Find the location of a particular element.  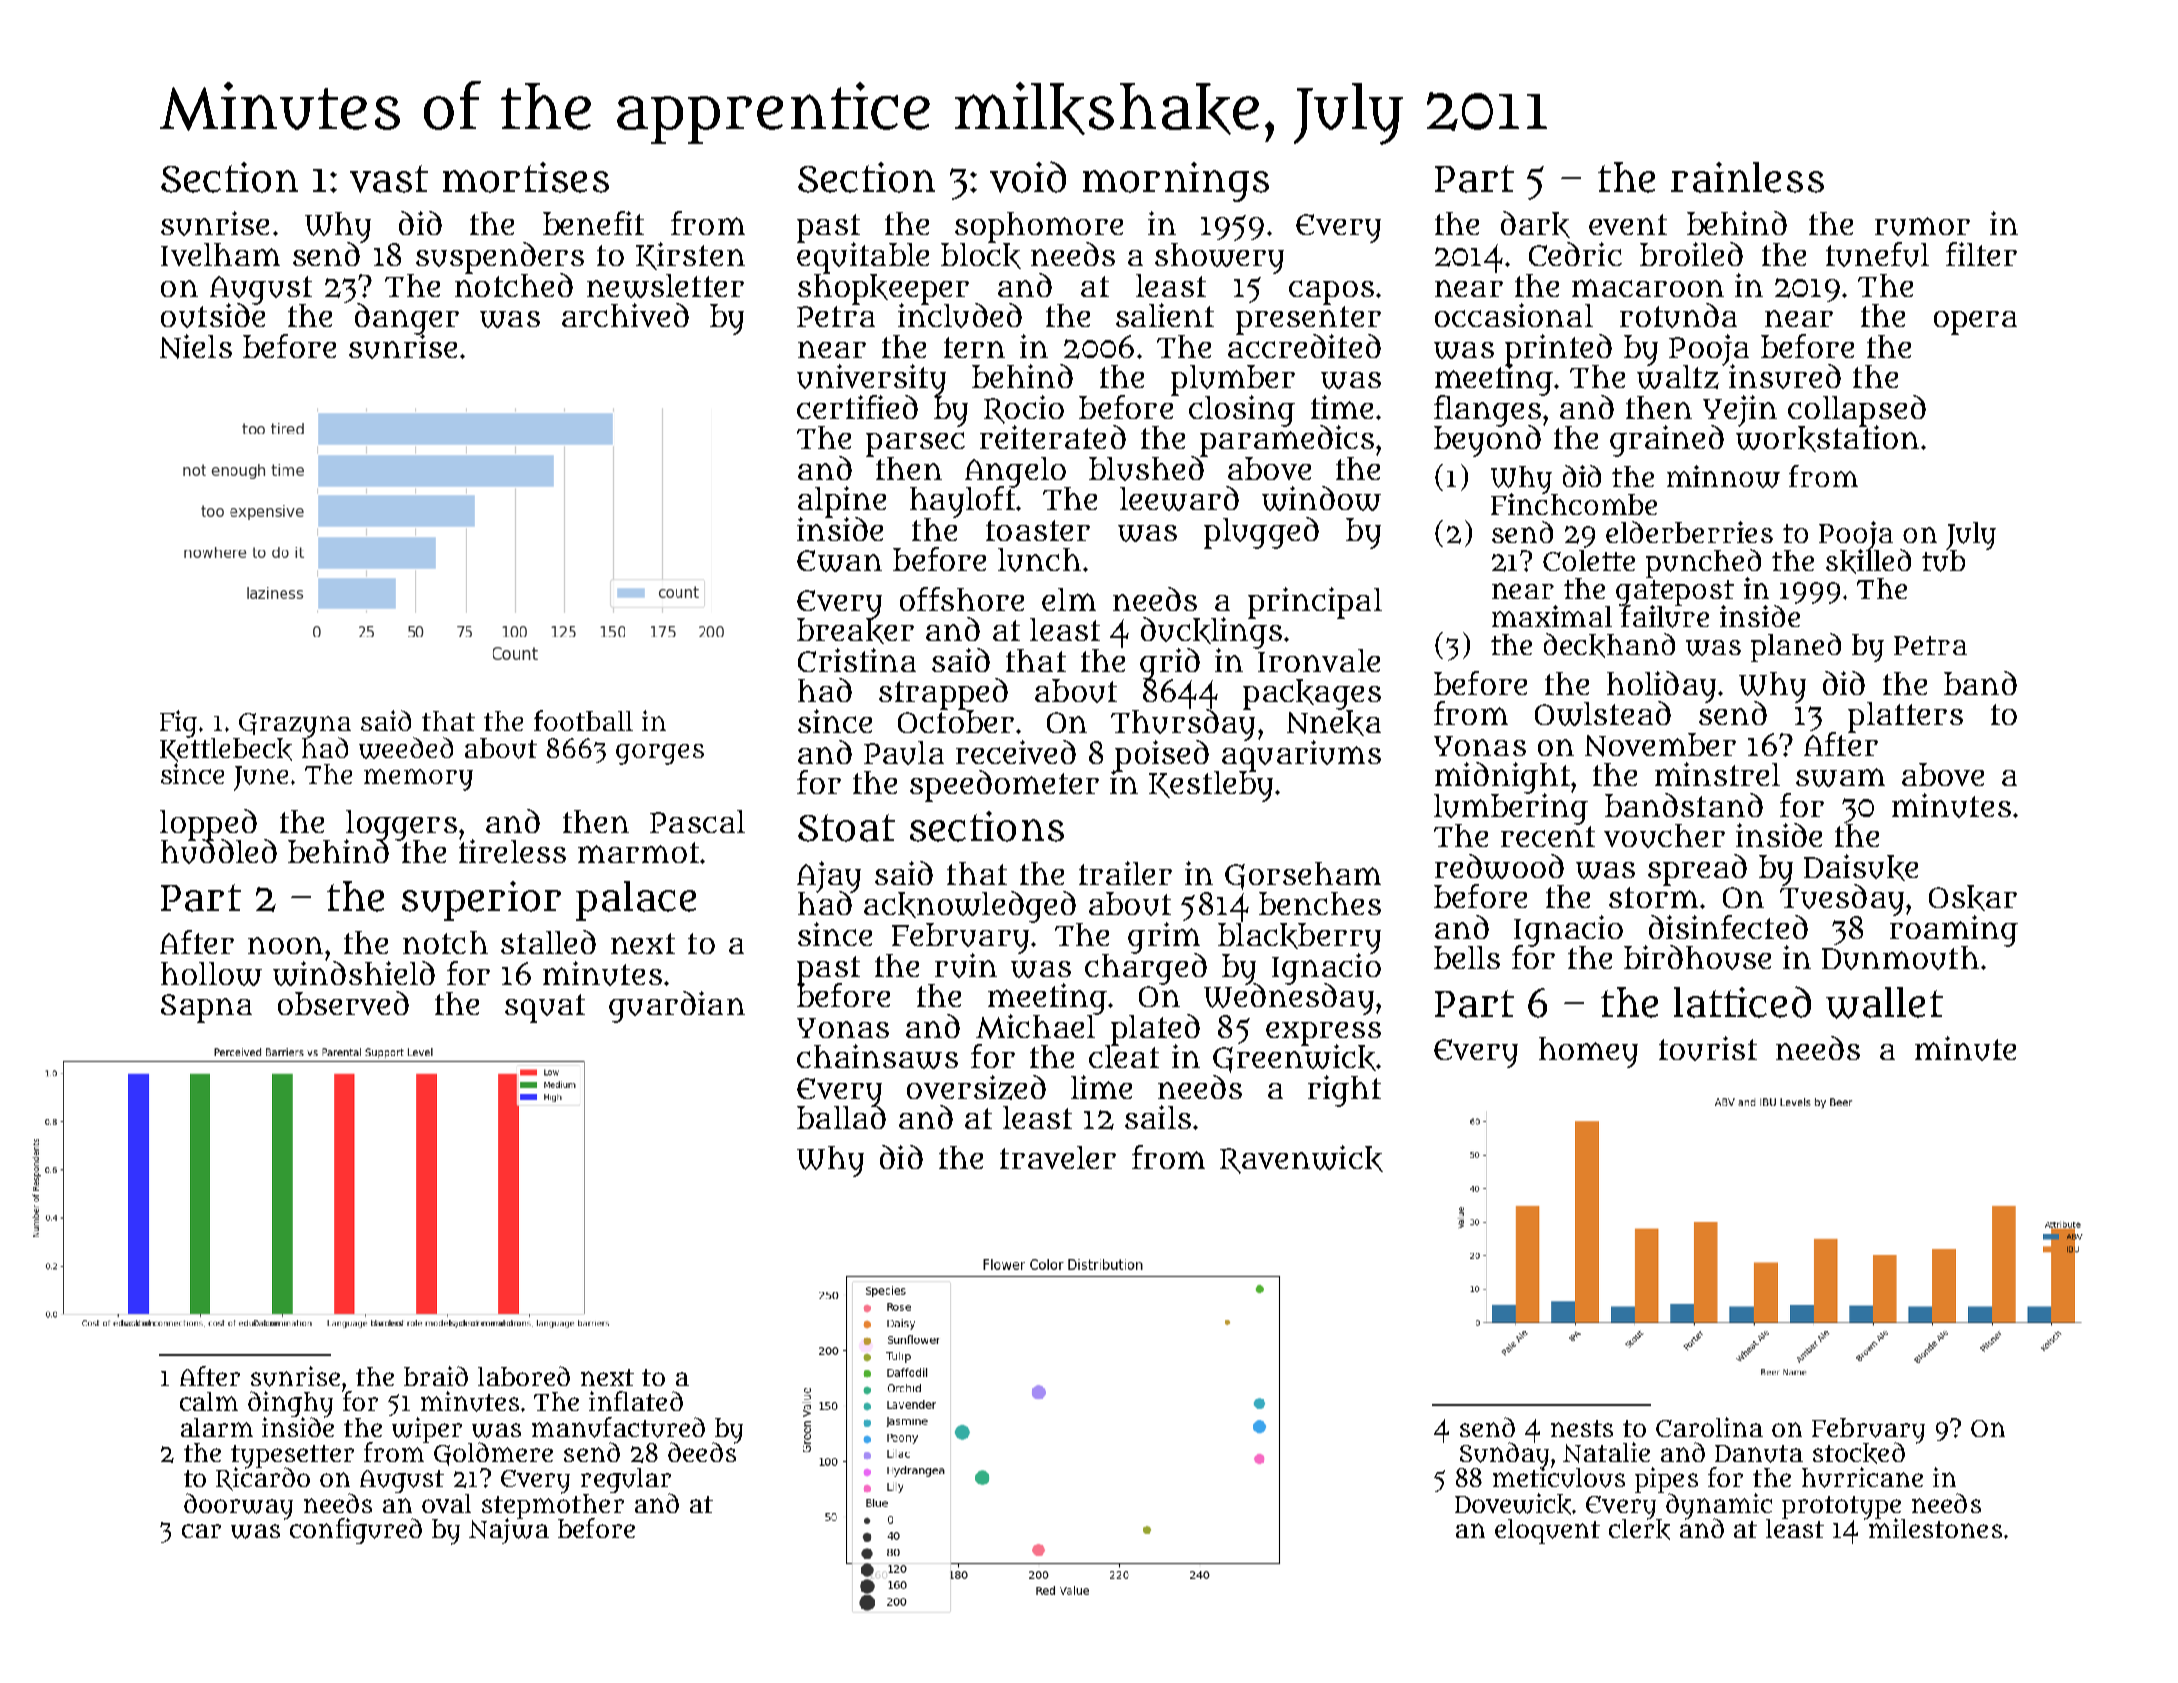

Rocio is located at coordinates (1024, 409).
